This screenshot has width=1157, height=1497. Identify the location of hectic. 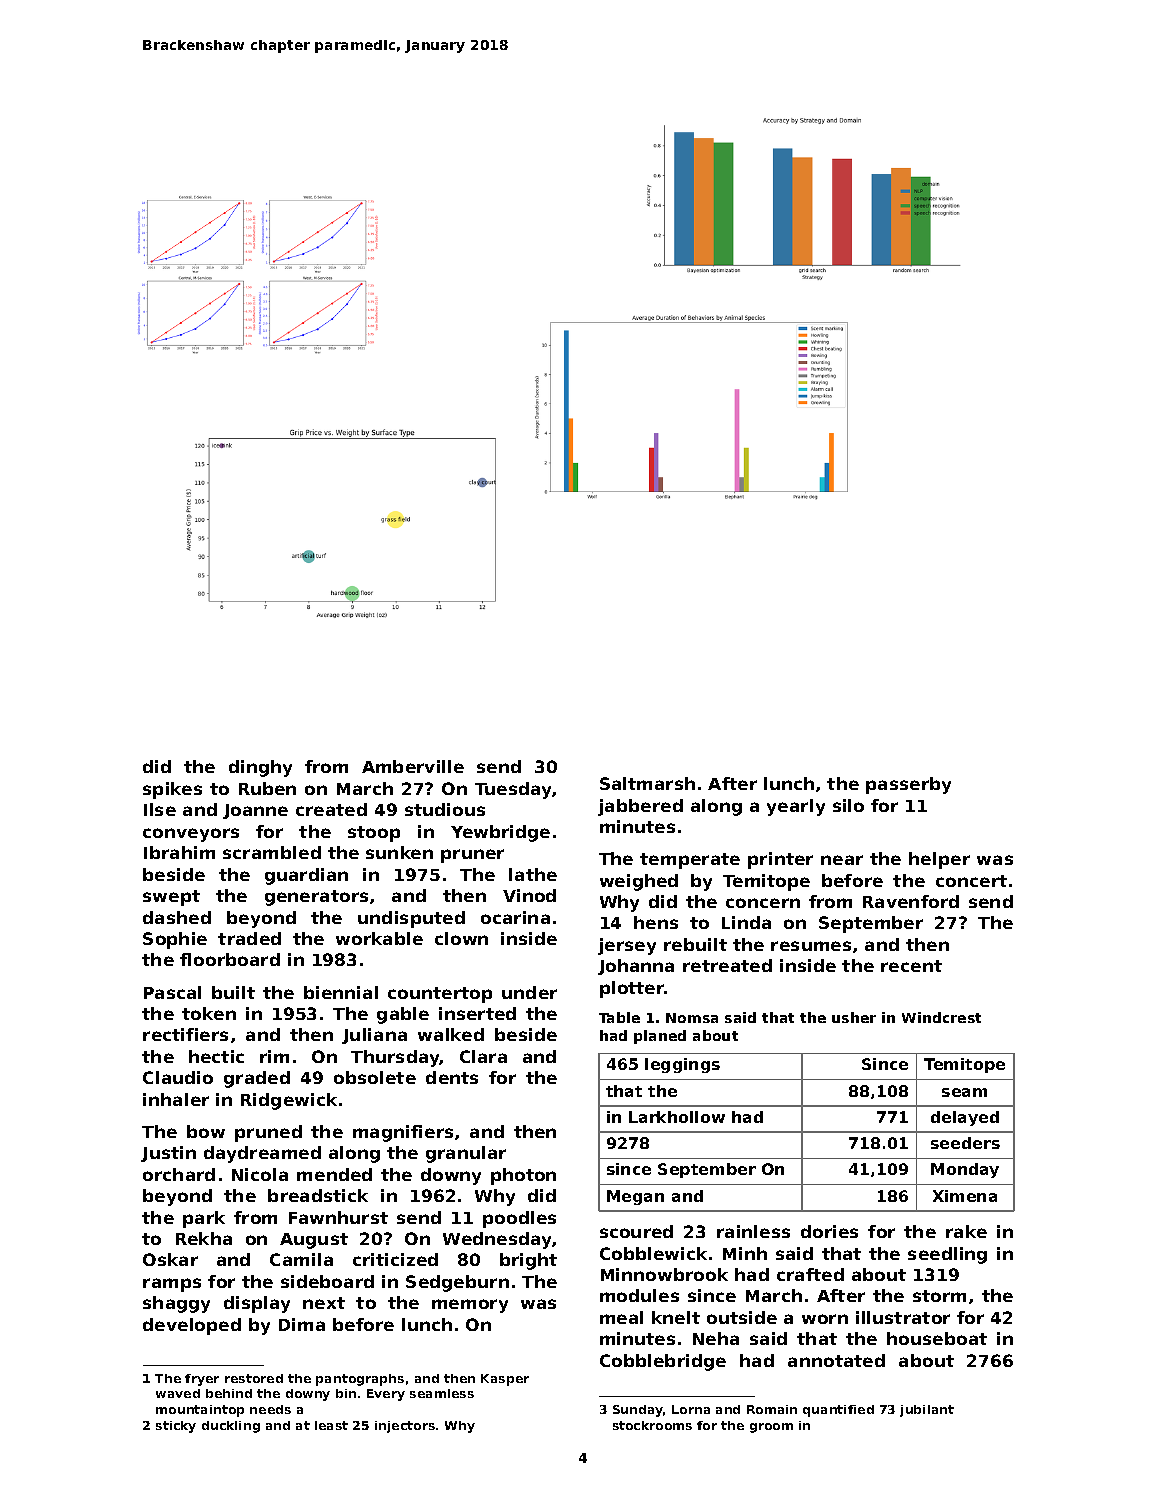
(216, 1056).
